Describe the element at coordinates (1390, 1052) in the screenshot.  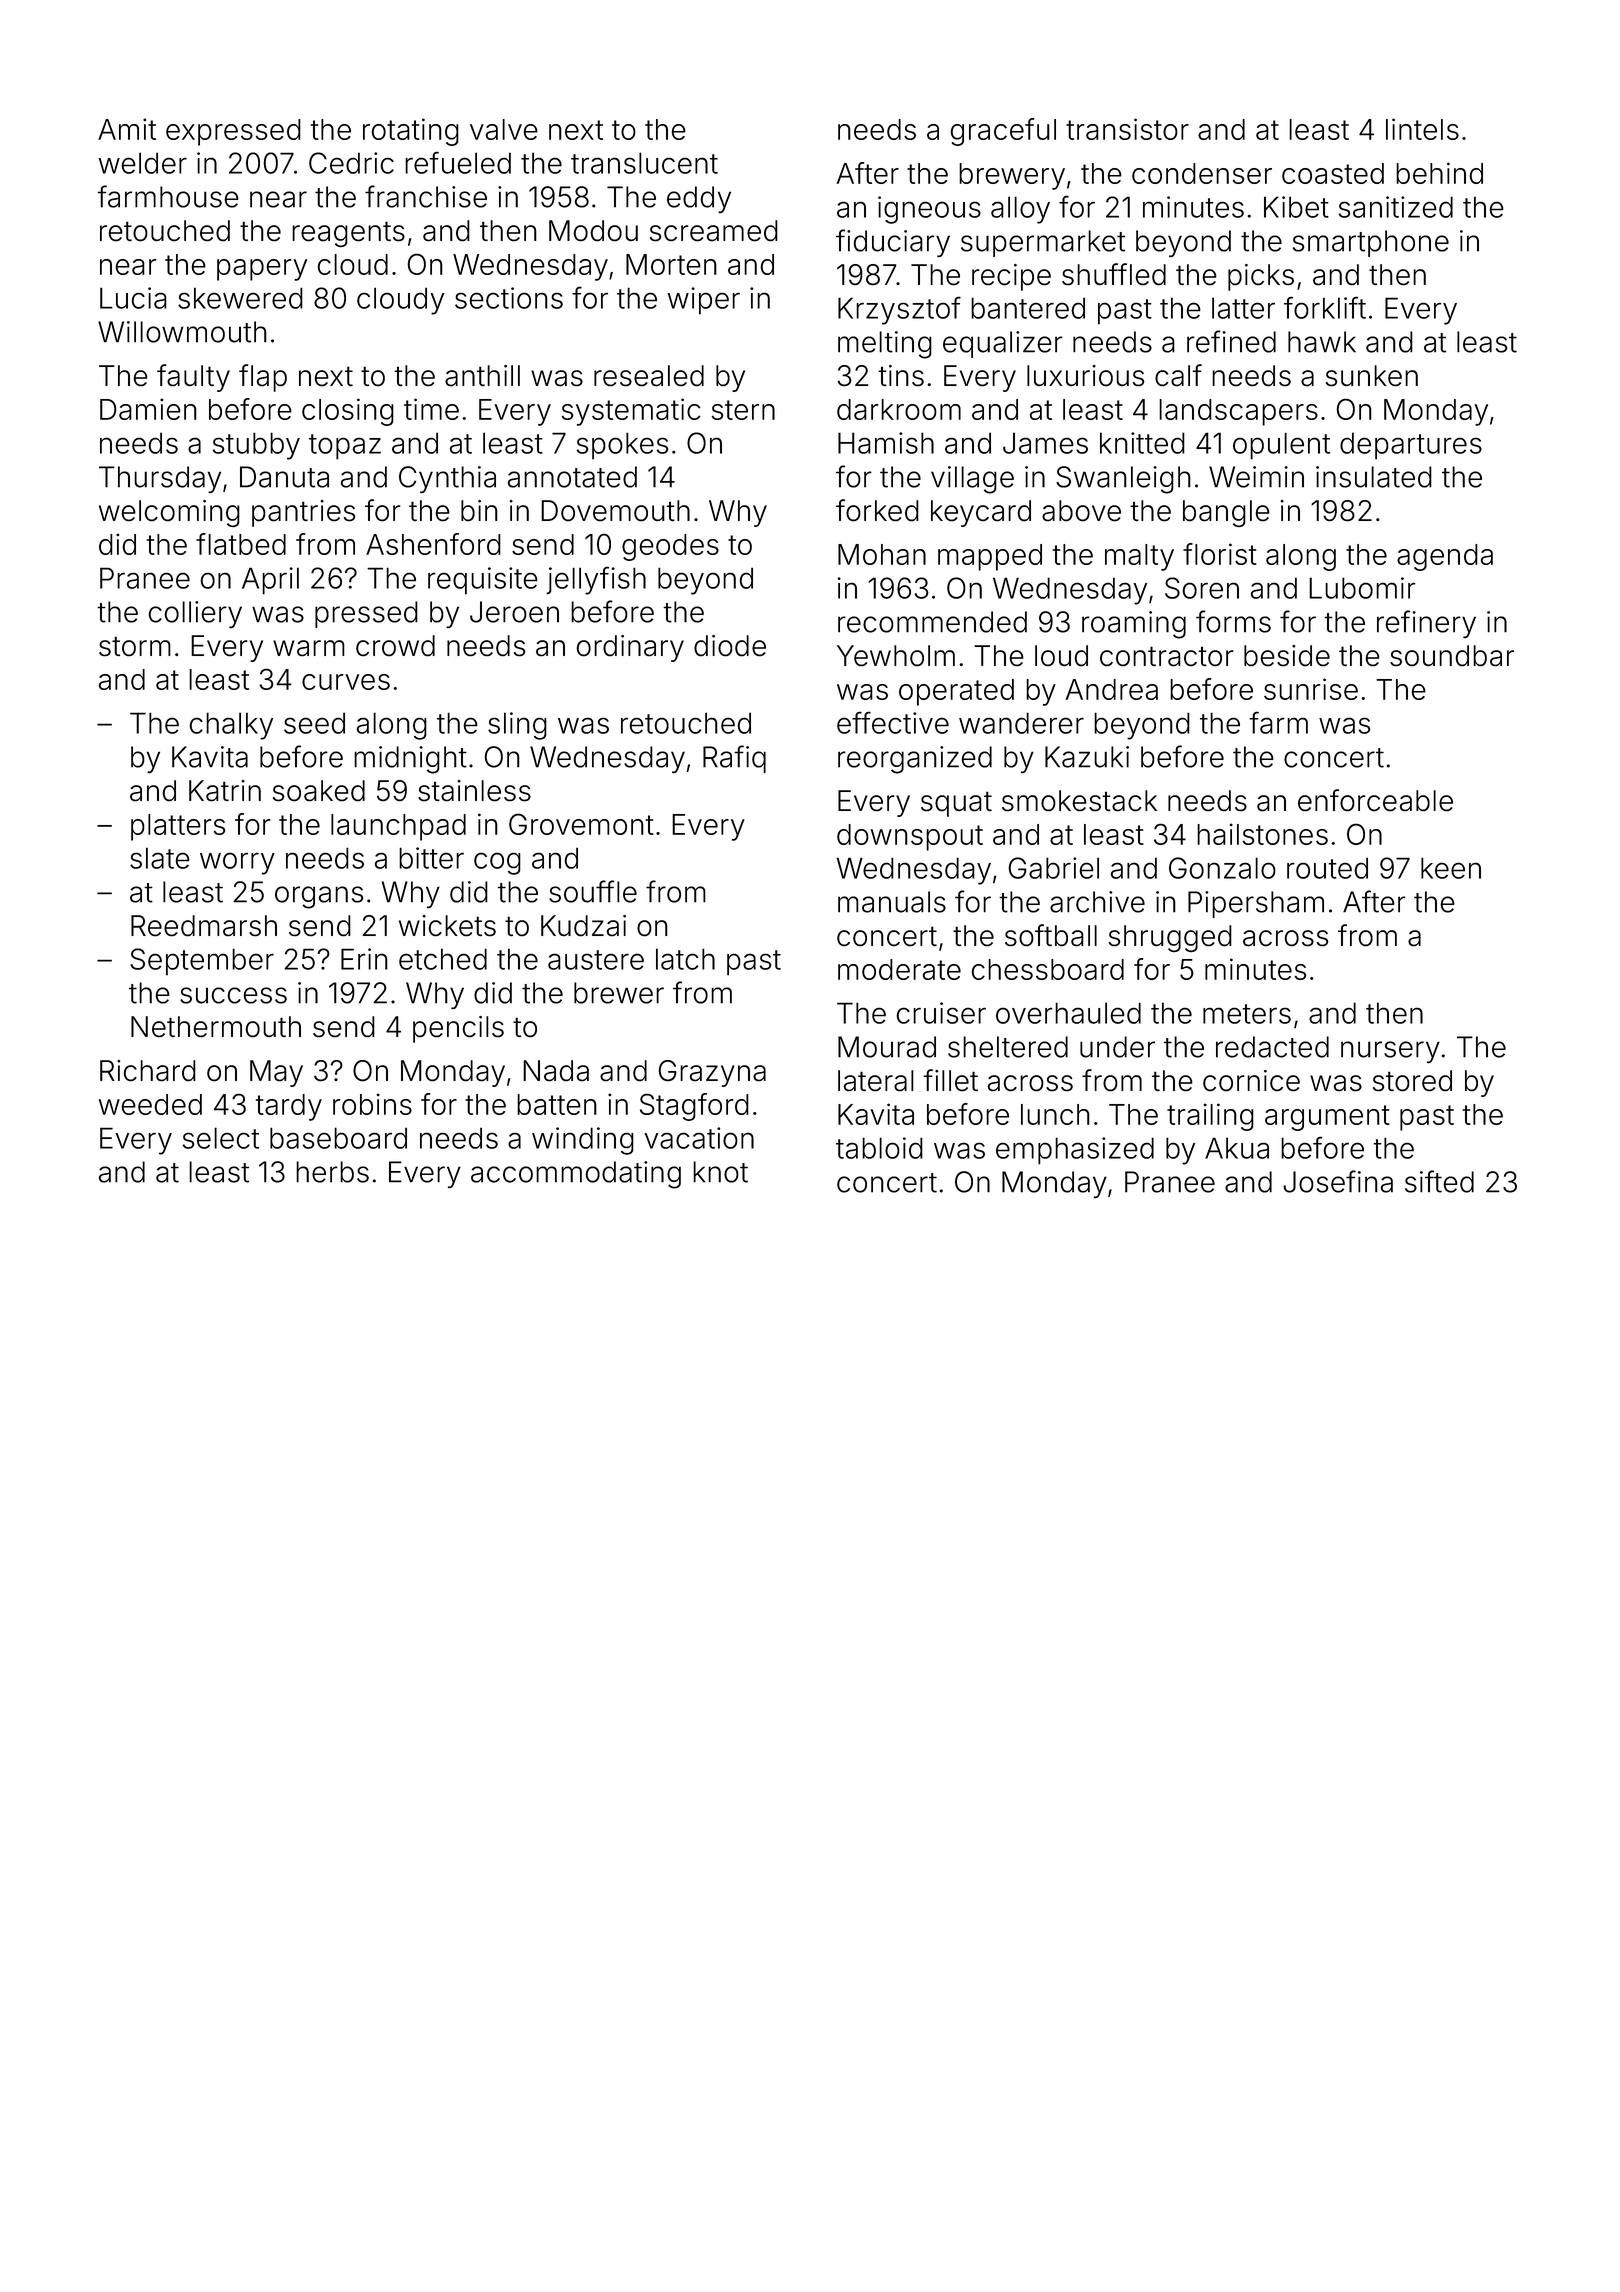
I see `nursery` at that location.
